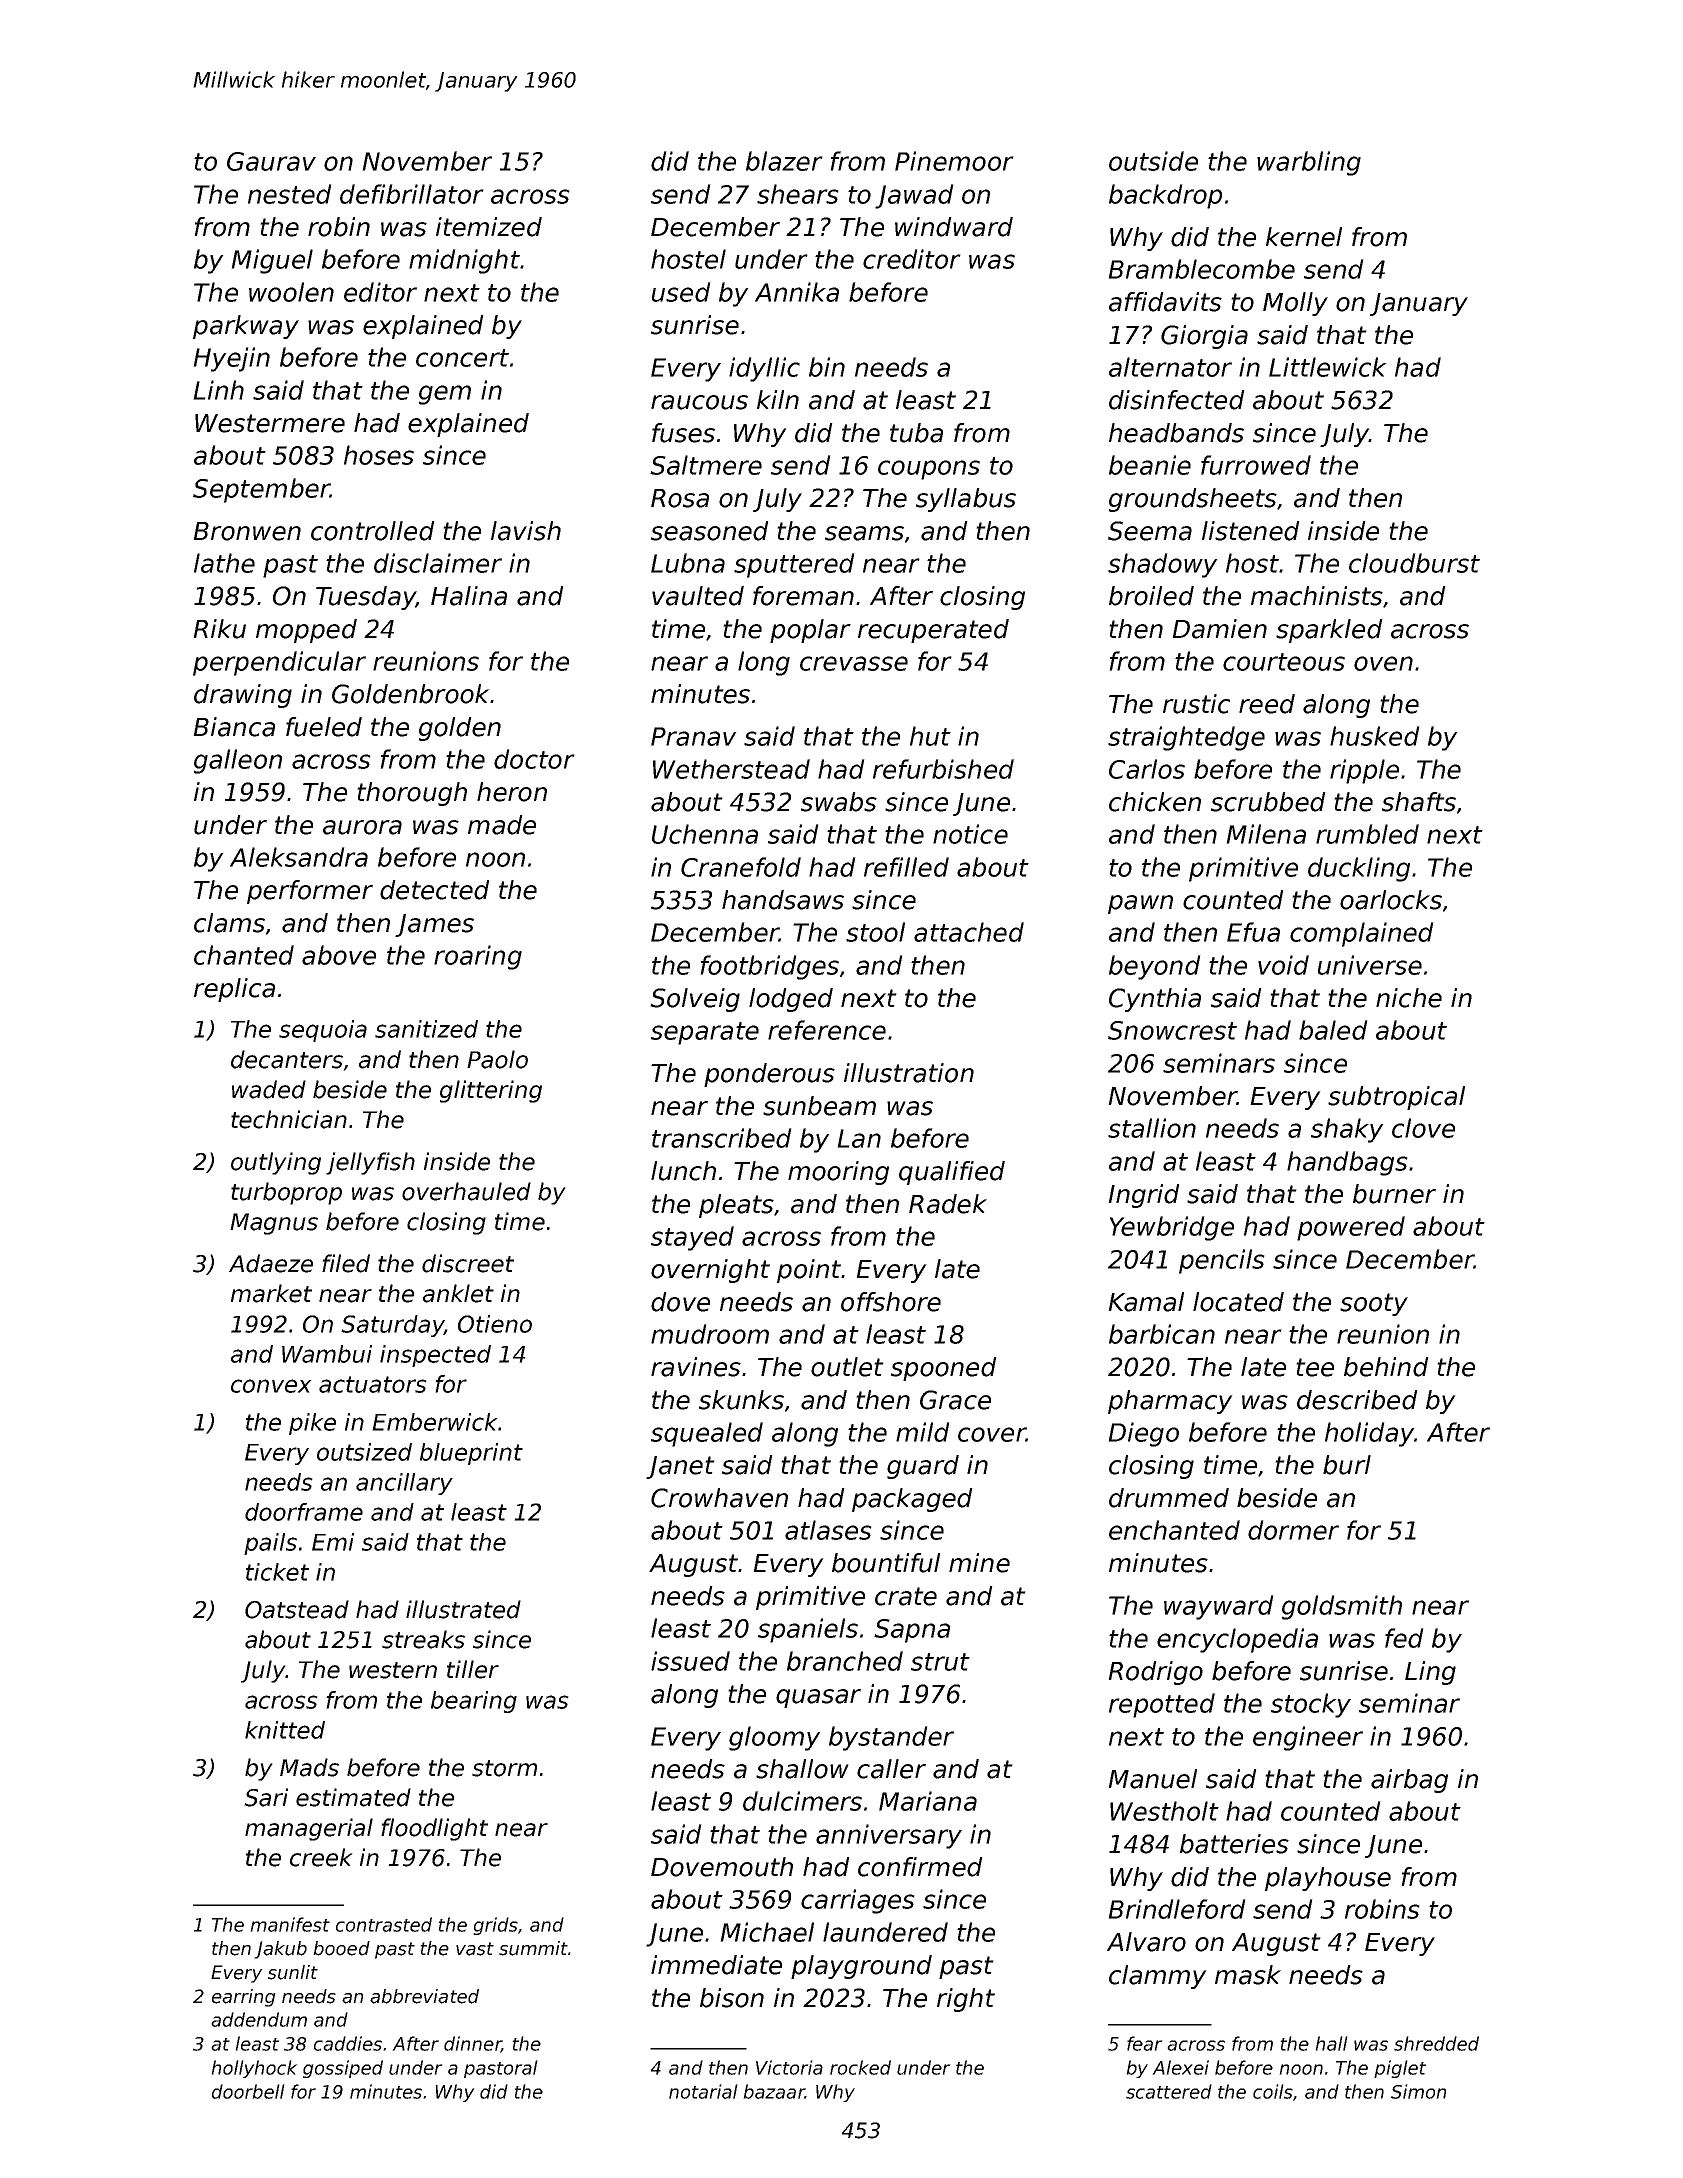  Describe the element at coordinates (808, 1630) in the screenshot. I see `spaniels` at that location.
